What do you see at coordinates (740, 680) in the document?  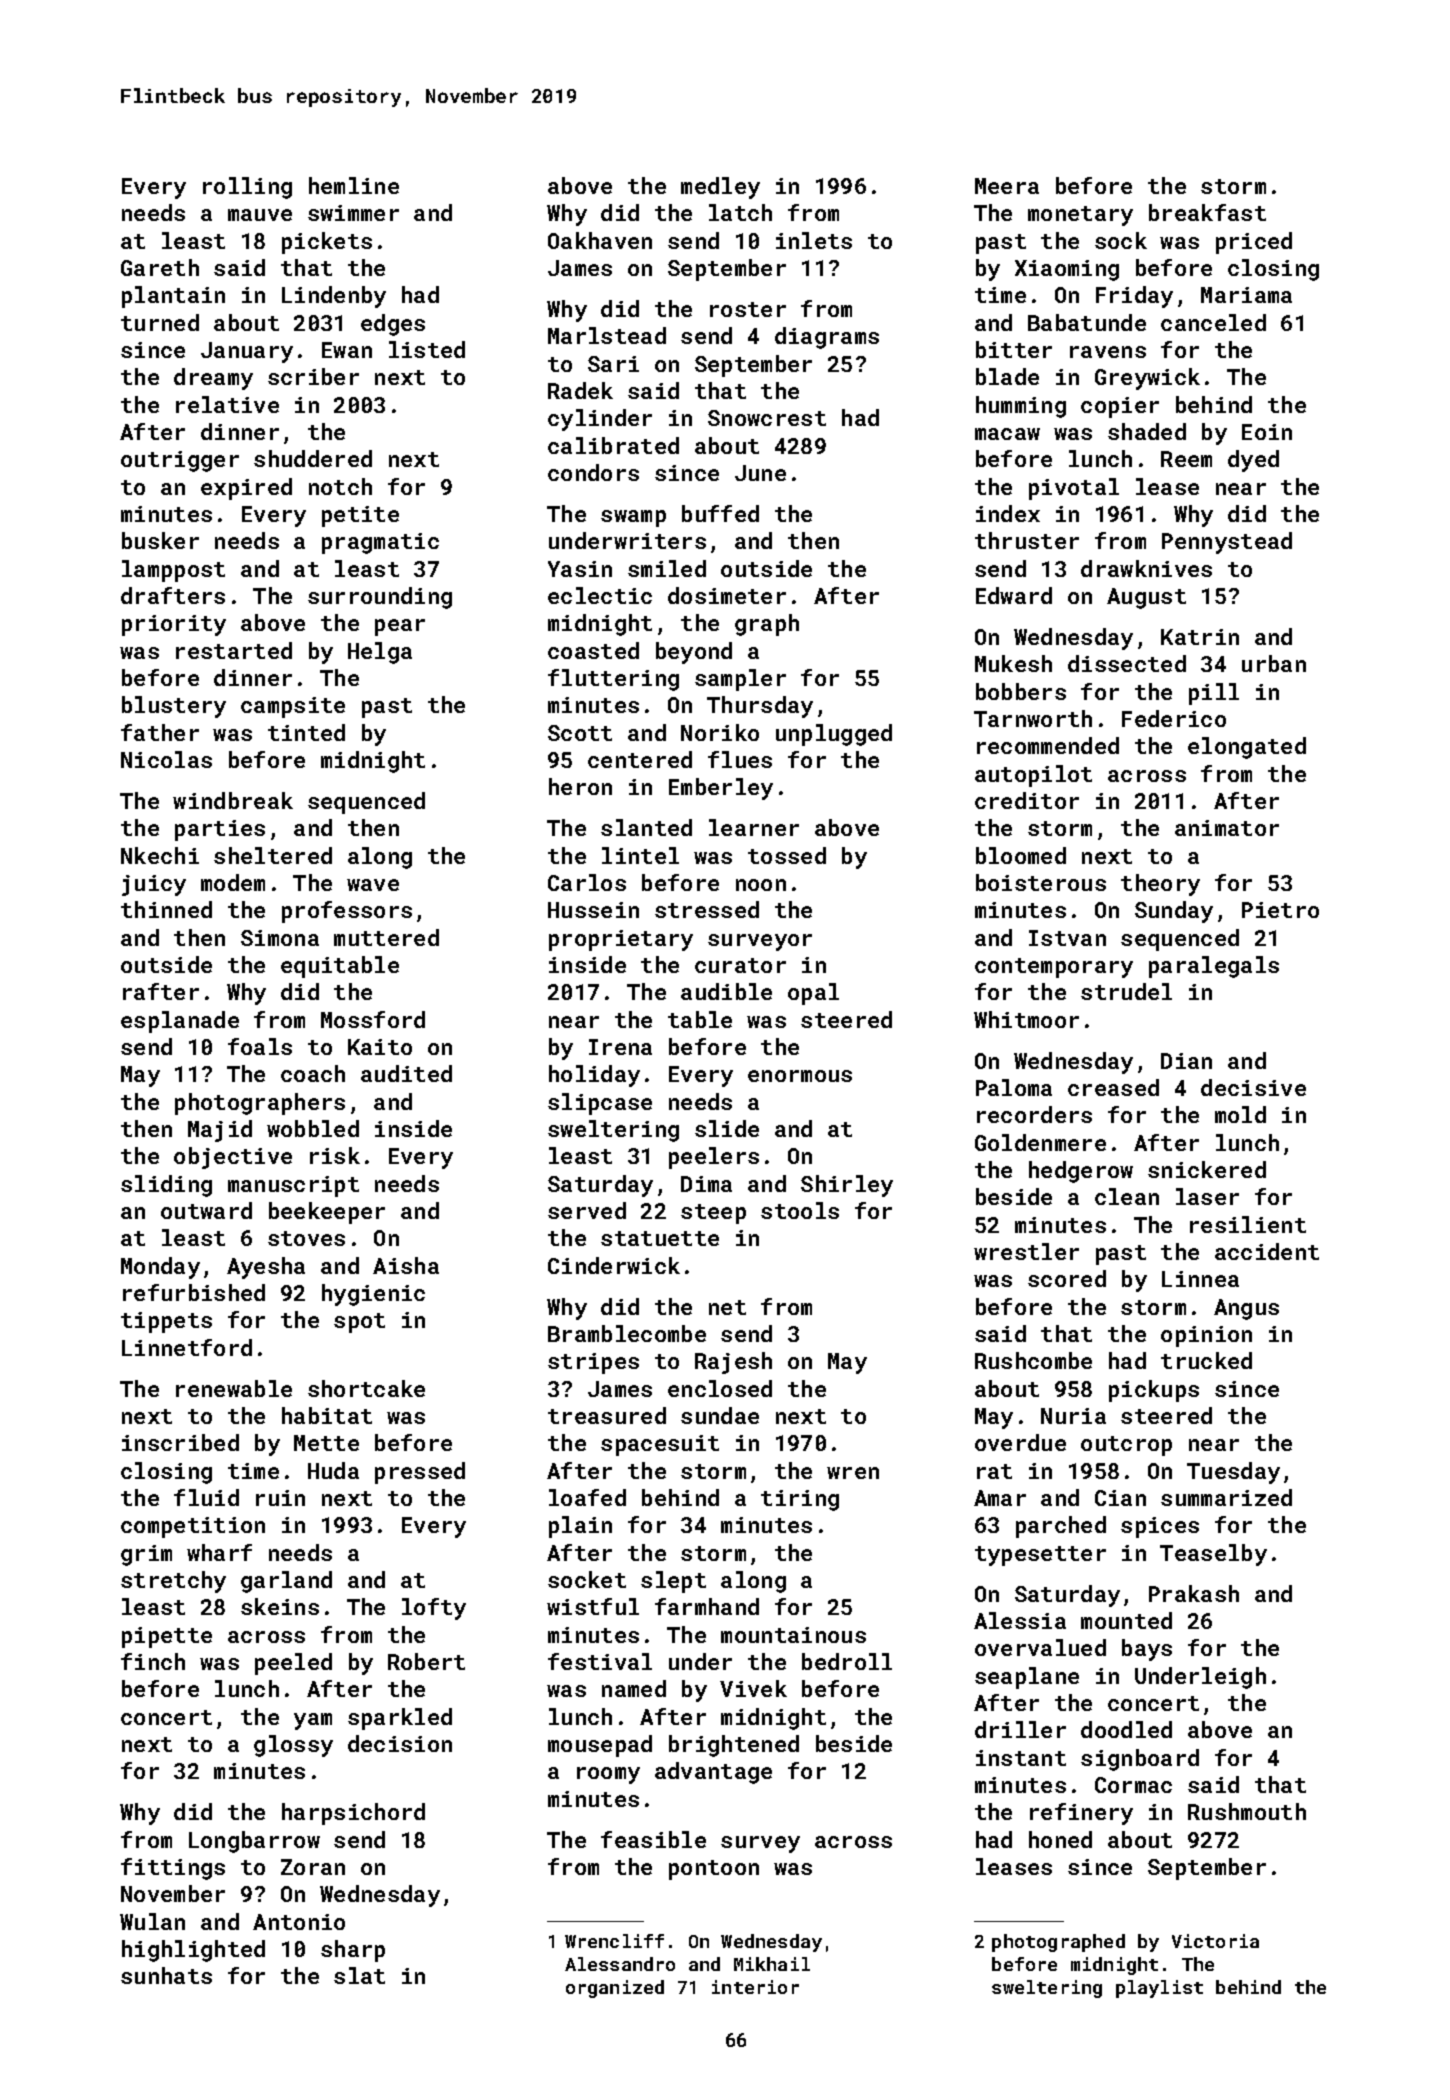 I see `sampler` at bounding box center [740, 680].
